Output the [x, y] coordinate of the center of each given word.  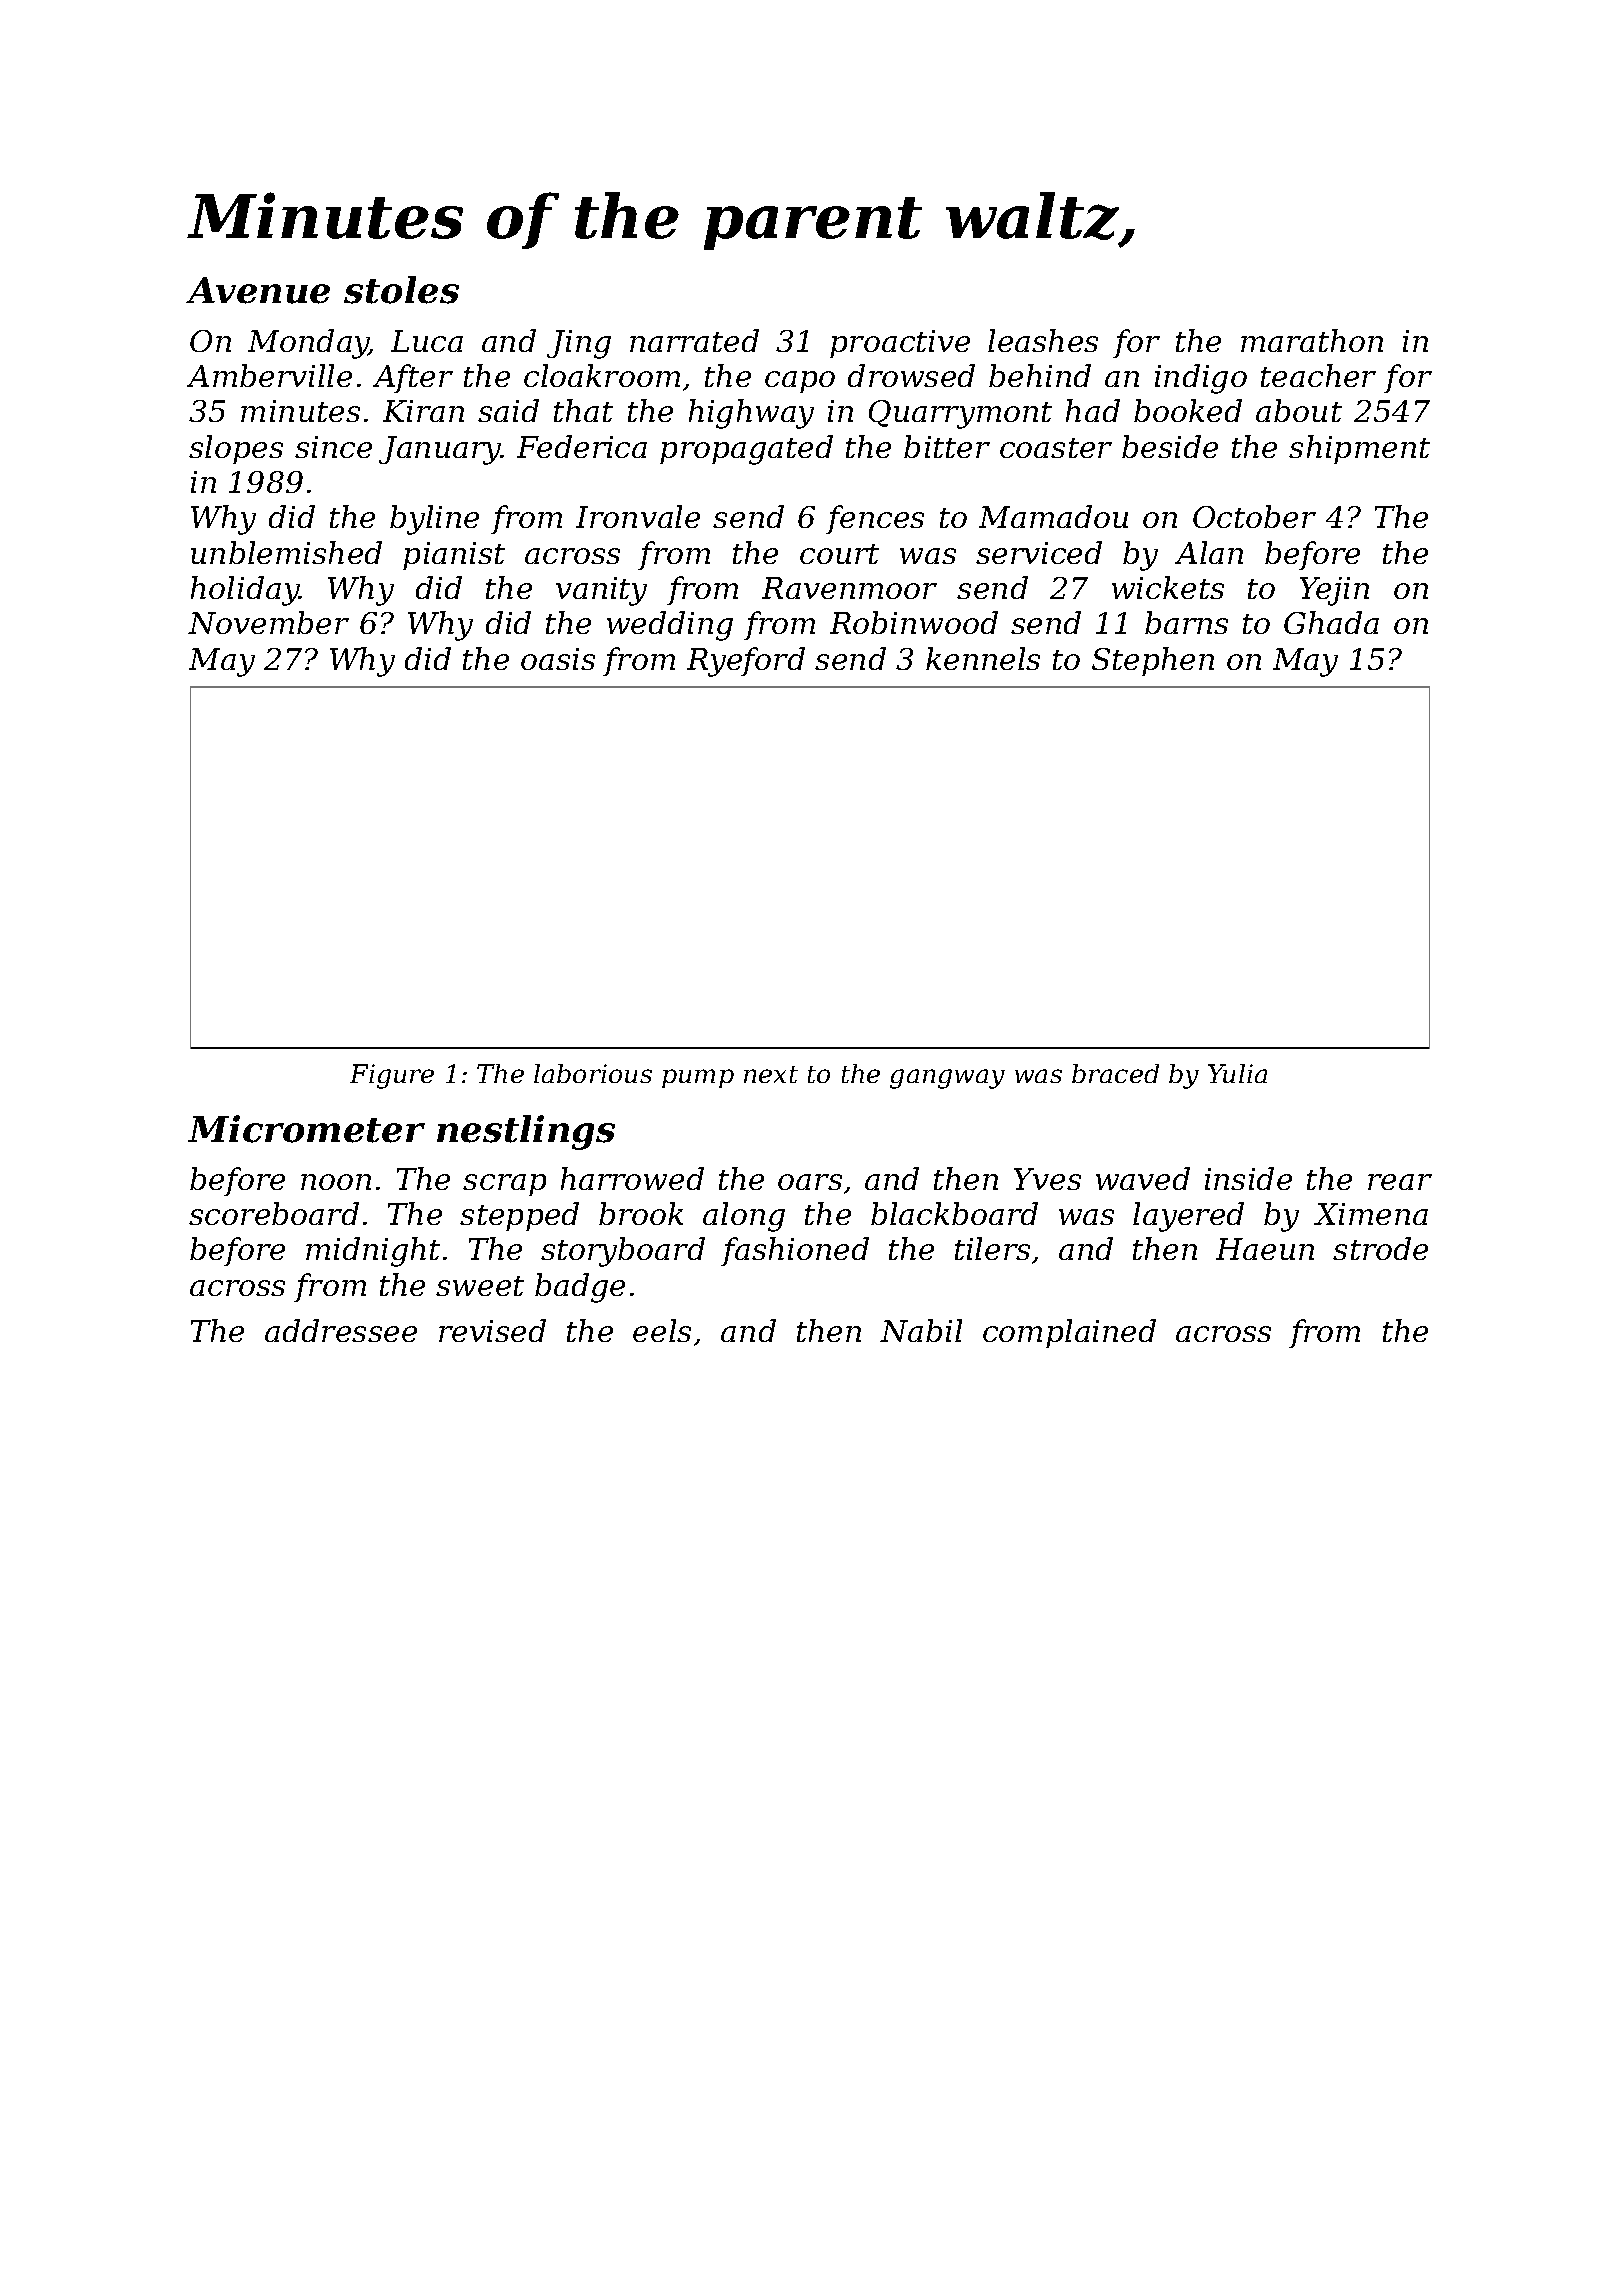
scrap [504, 1185]
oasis [558, 659]
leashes [1043, 340]
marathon [1312, 340]
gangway [947, 1079]
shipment [1359, 449]
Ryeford [746, 662]
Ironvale [638, 516]
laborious [593, 1073]
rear [1400, 1182]
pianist [454, 556]
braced [1115, 1073]
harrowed [632, 1178]
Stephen [1153, 661]
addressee [341, 1330]
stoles [401, 290]
